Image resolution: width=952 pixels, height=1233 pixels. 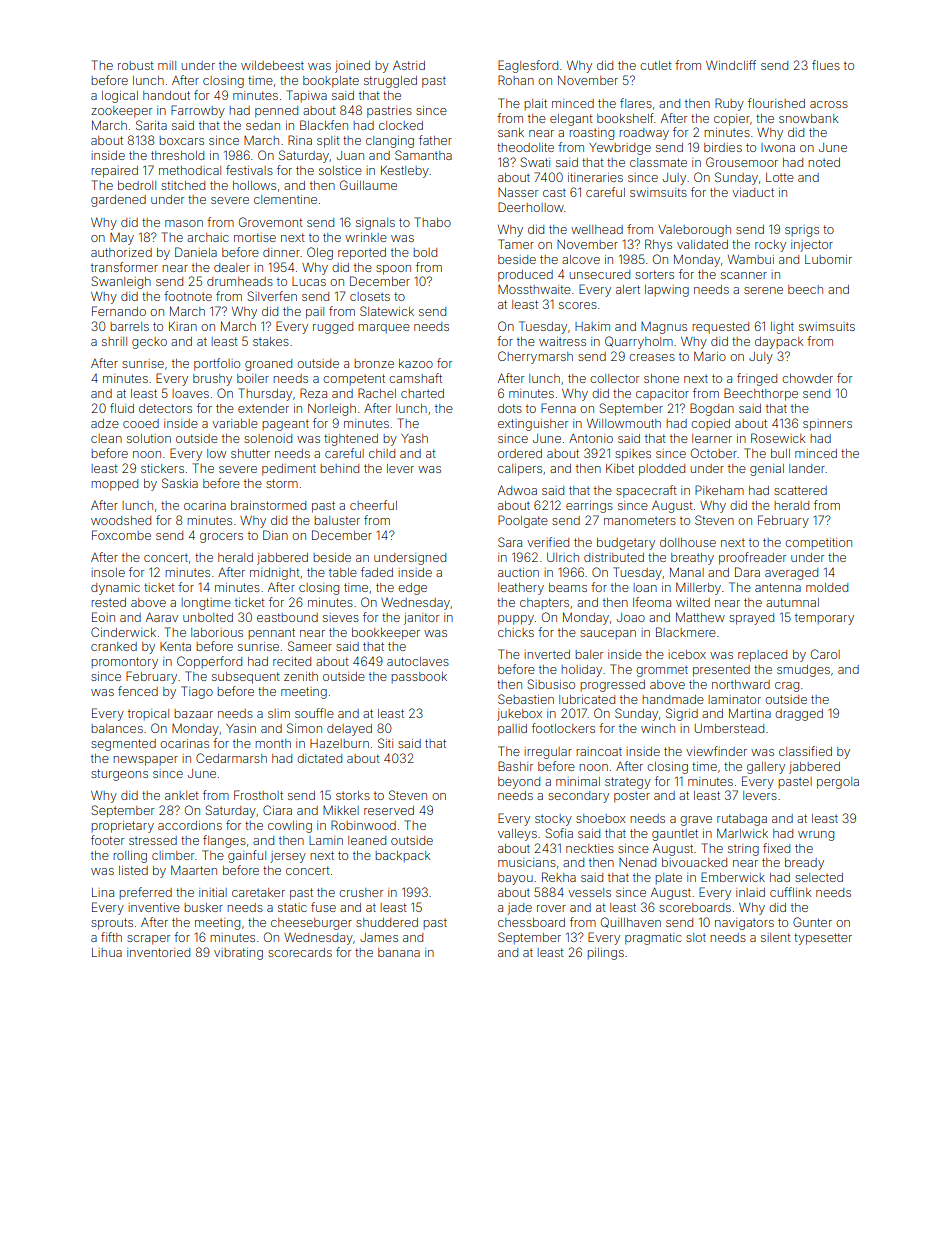 I want to click on sprayed, so click(x=751, y=619).
